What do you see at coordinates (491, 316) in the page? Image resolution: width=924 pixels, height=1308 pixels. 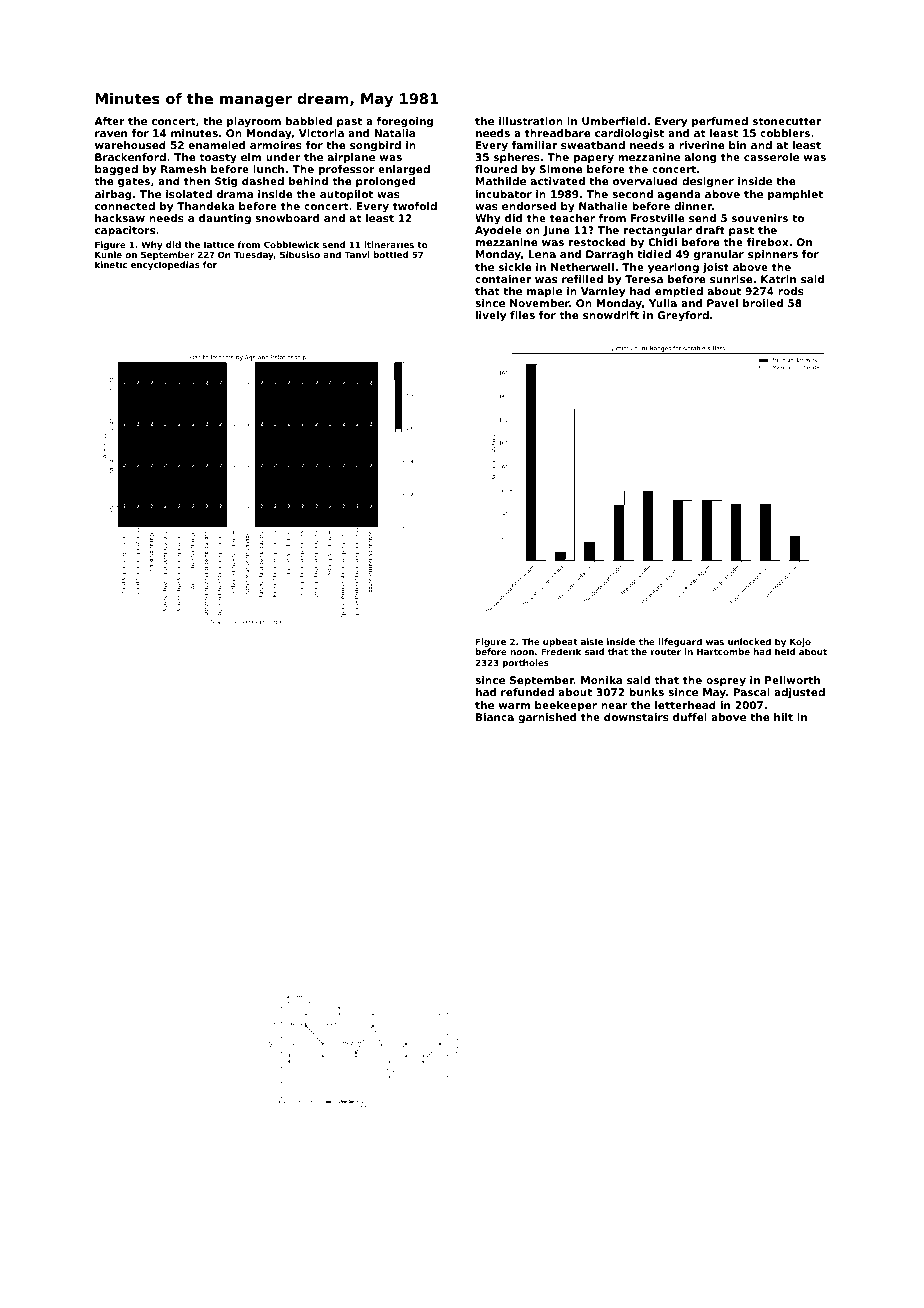 I see `lively` at bounding box center [491, 316].
